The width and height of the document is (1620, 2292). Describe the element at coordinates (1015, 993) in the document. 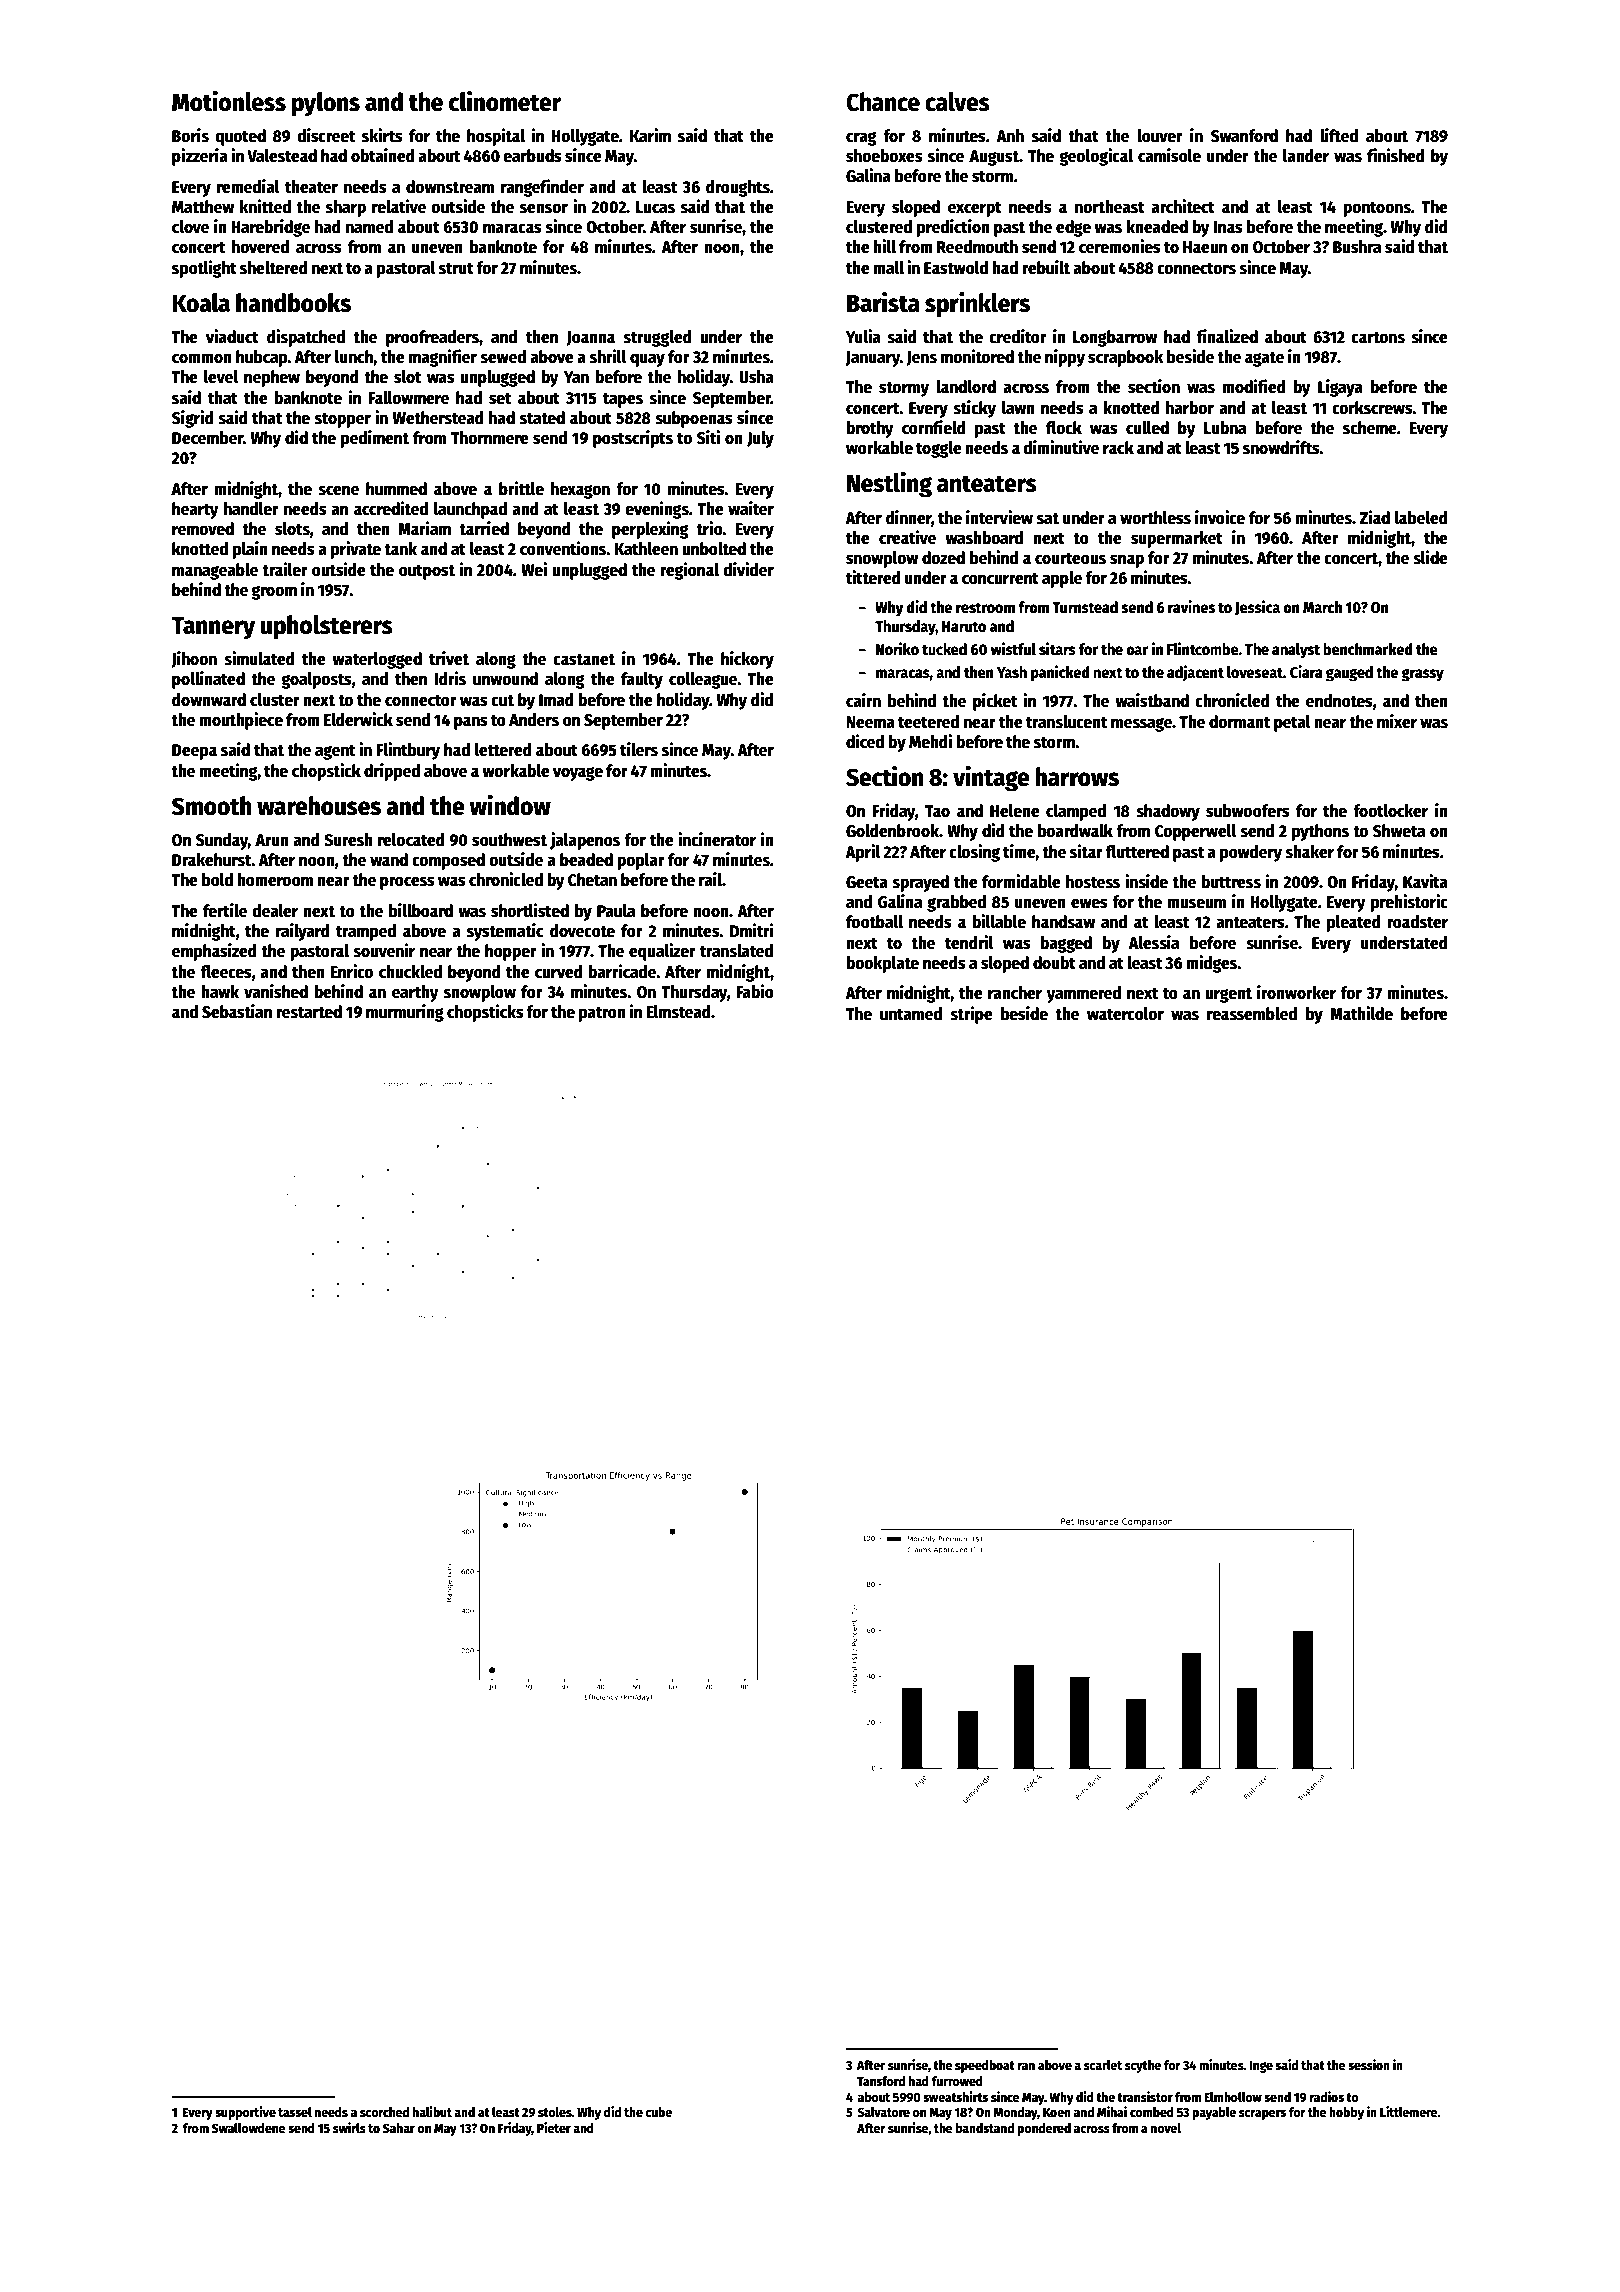

I see `rancher` at that location.
